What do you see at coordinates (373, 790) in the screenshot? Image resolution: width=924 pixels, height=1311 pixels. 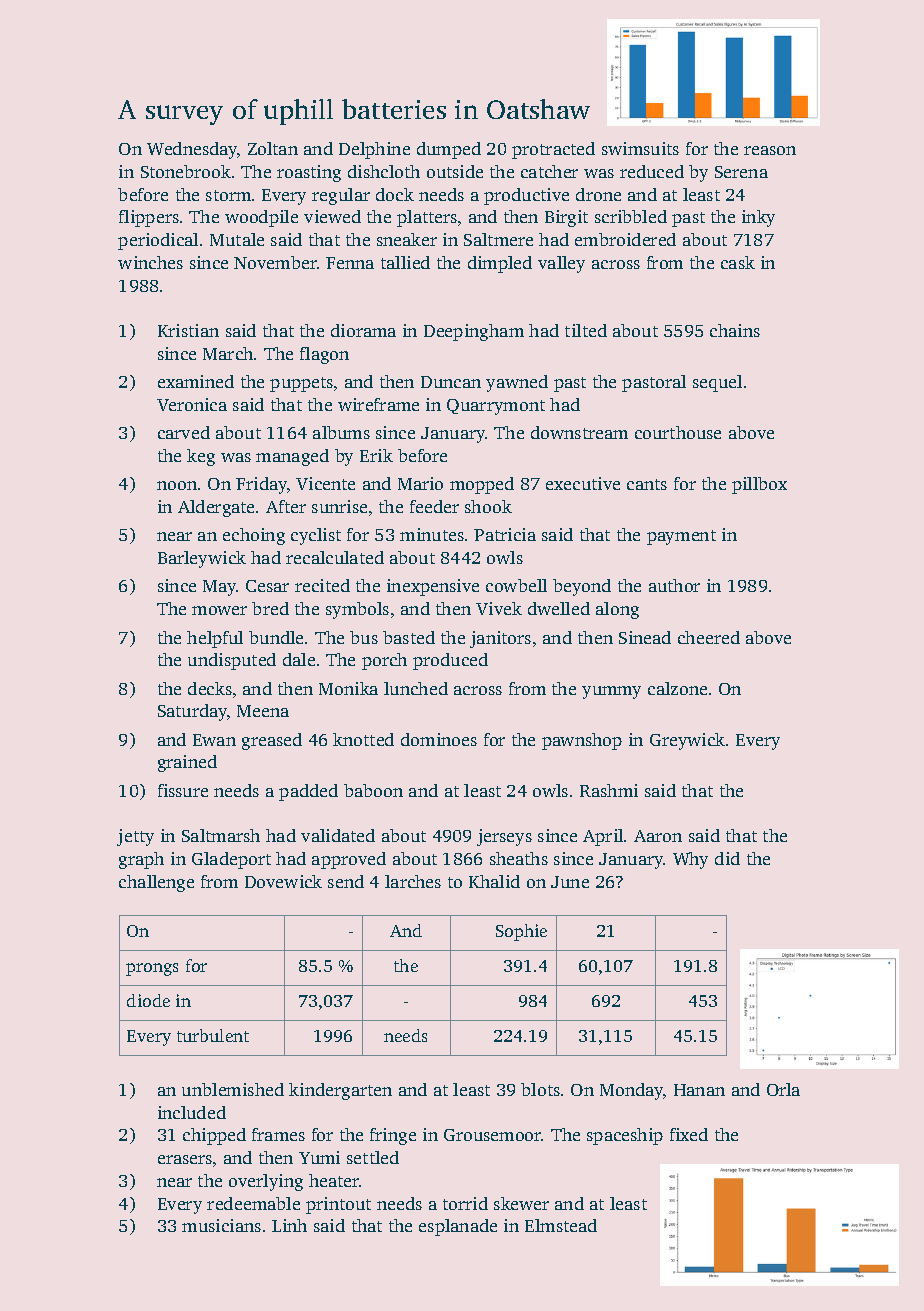 I see `baboon` at bounding box center [373, 790].
